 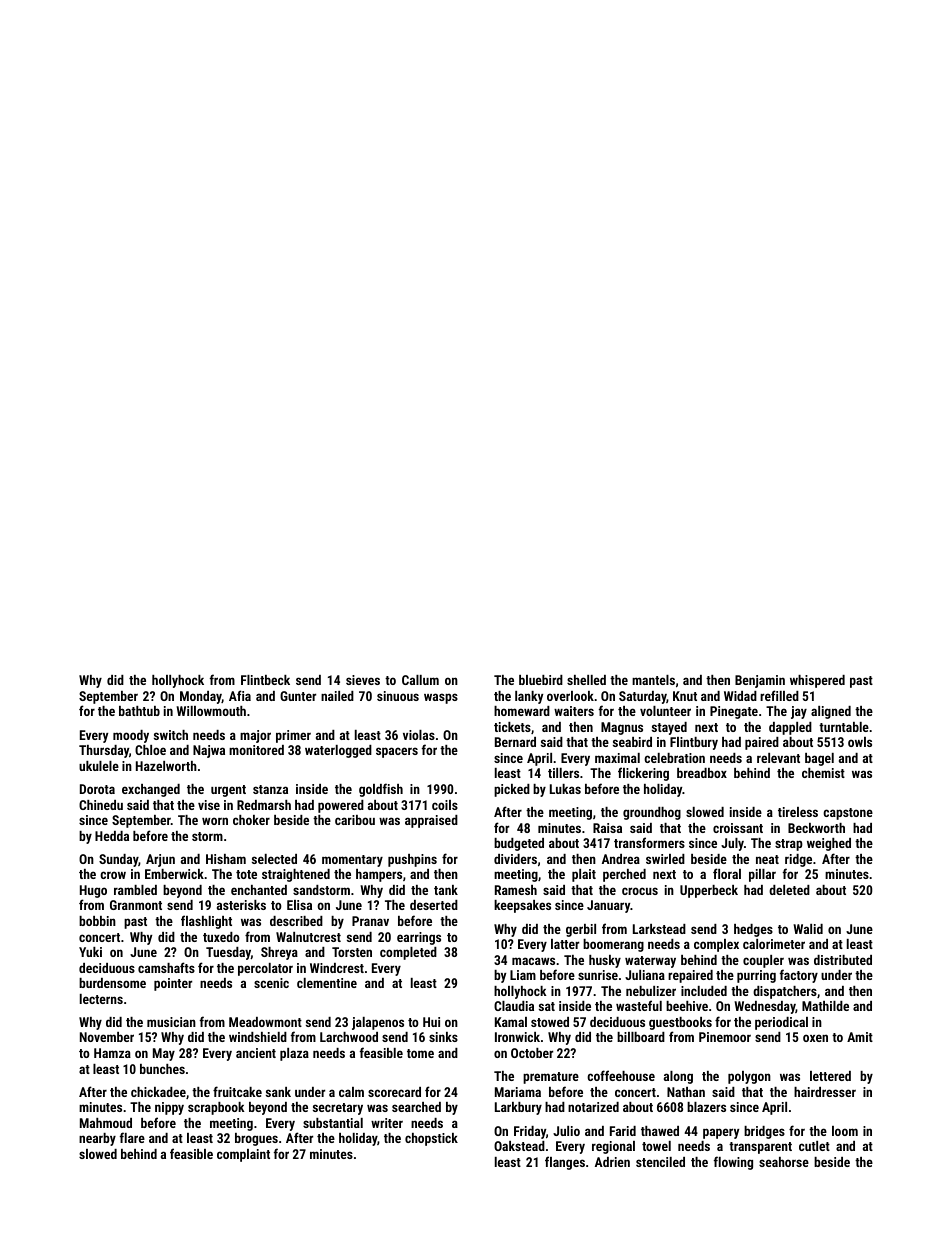 I want to click on moody, so click(x=131, y=736).
